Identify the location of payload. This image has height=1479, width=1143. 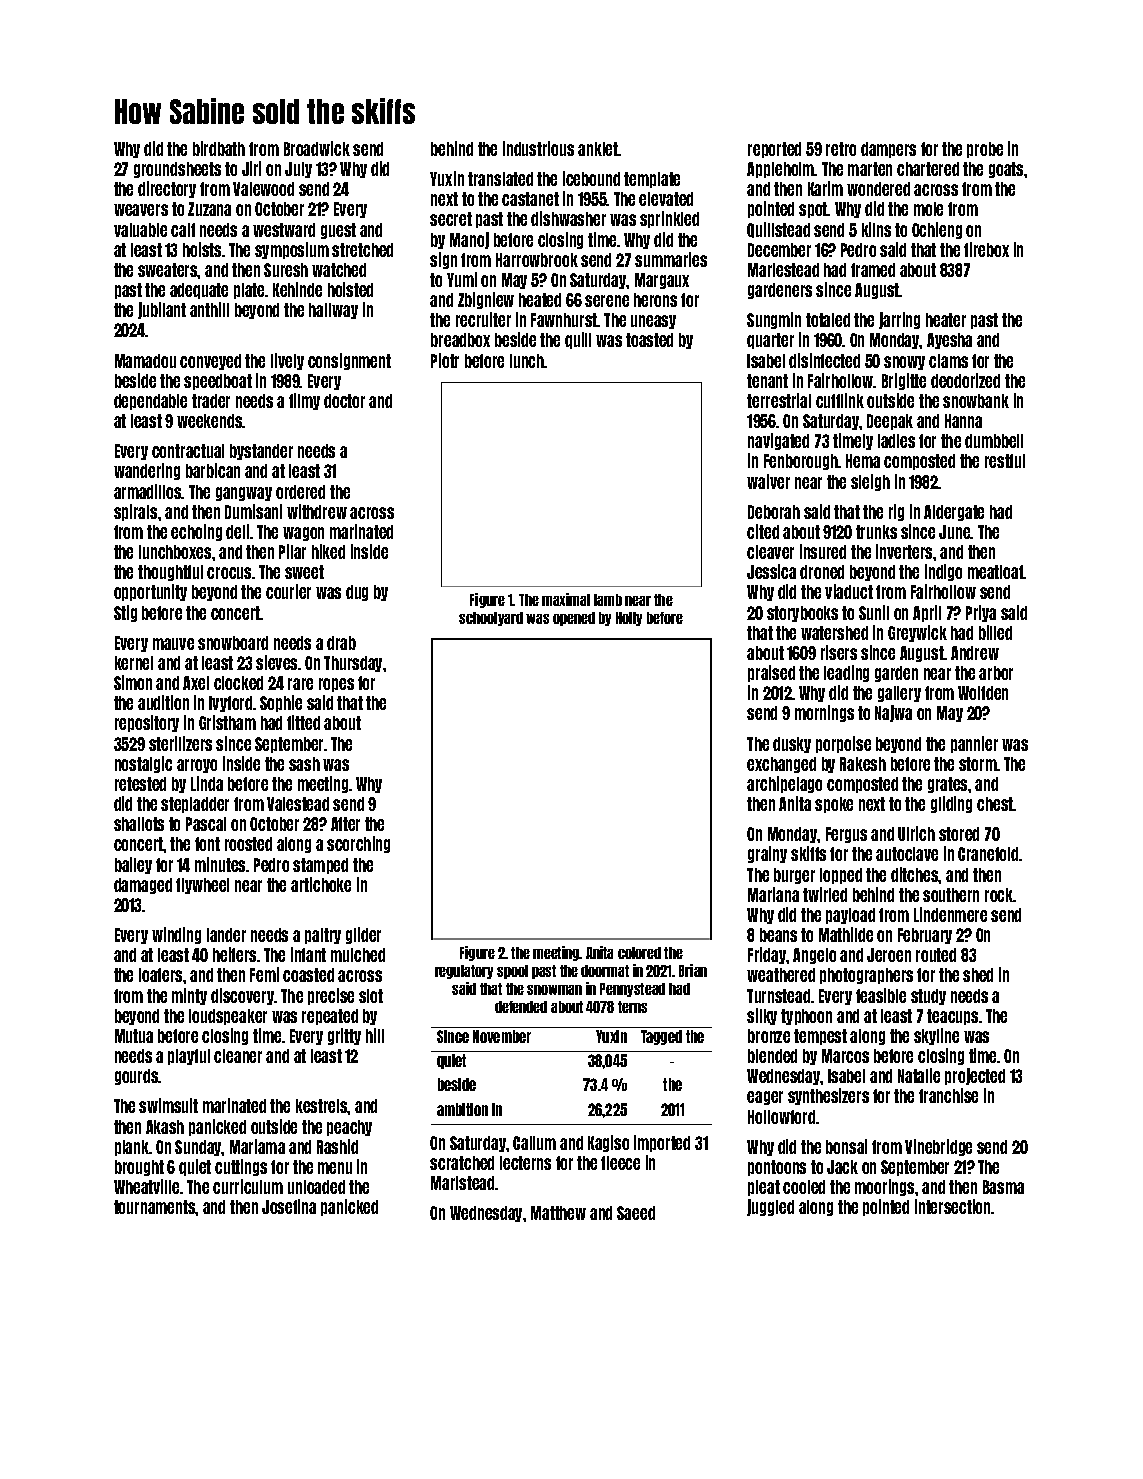
(850, 916).
